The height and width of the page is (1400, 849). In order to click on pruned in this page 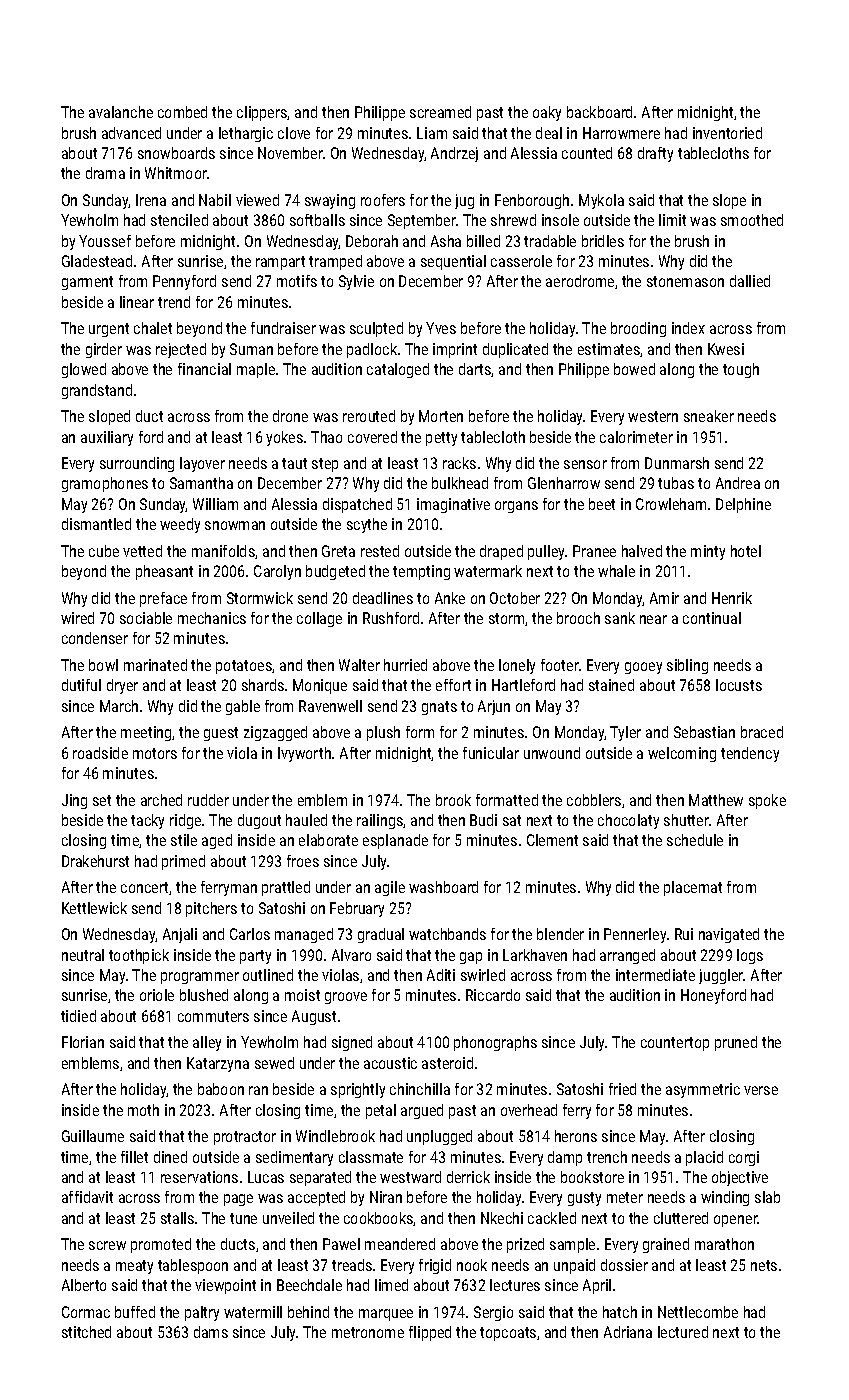, I will do `click(736, 1043)`.
